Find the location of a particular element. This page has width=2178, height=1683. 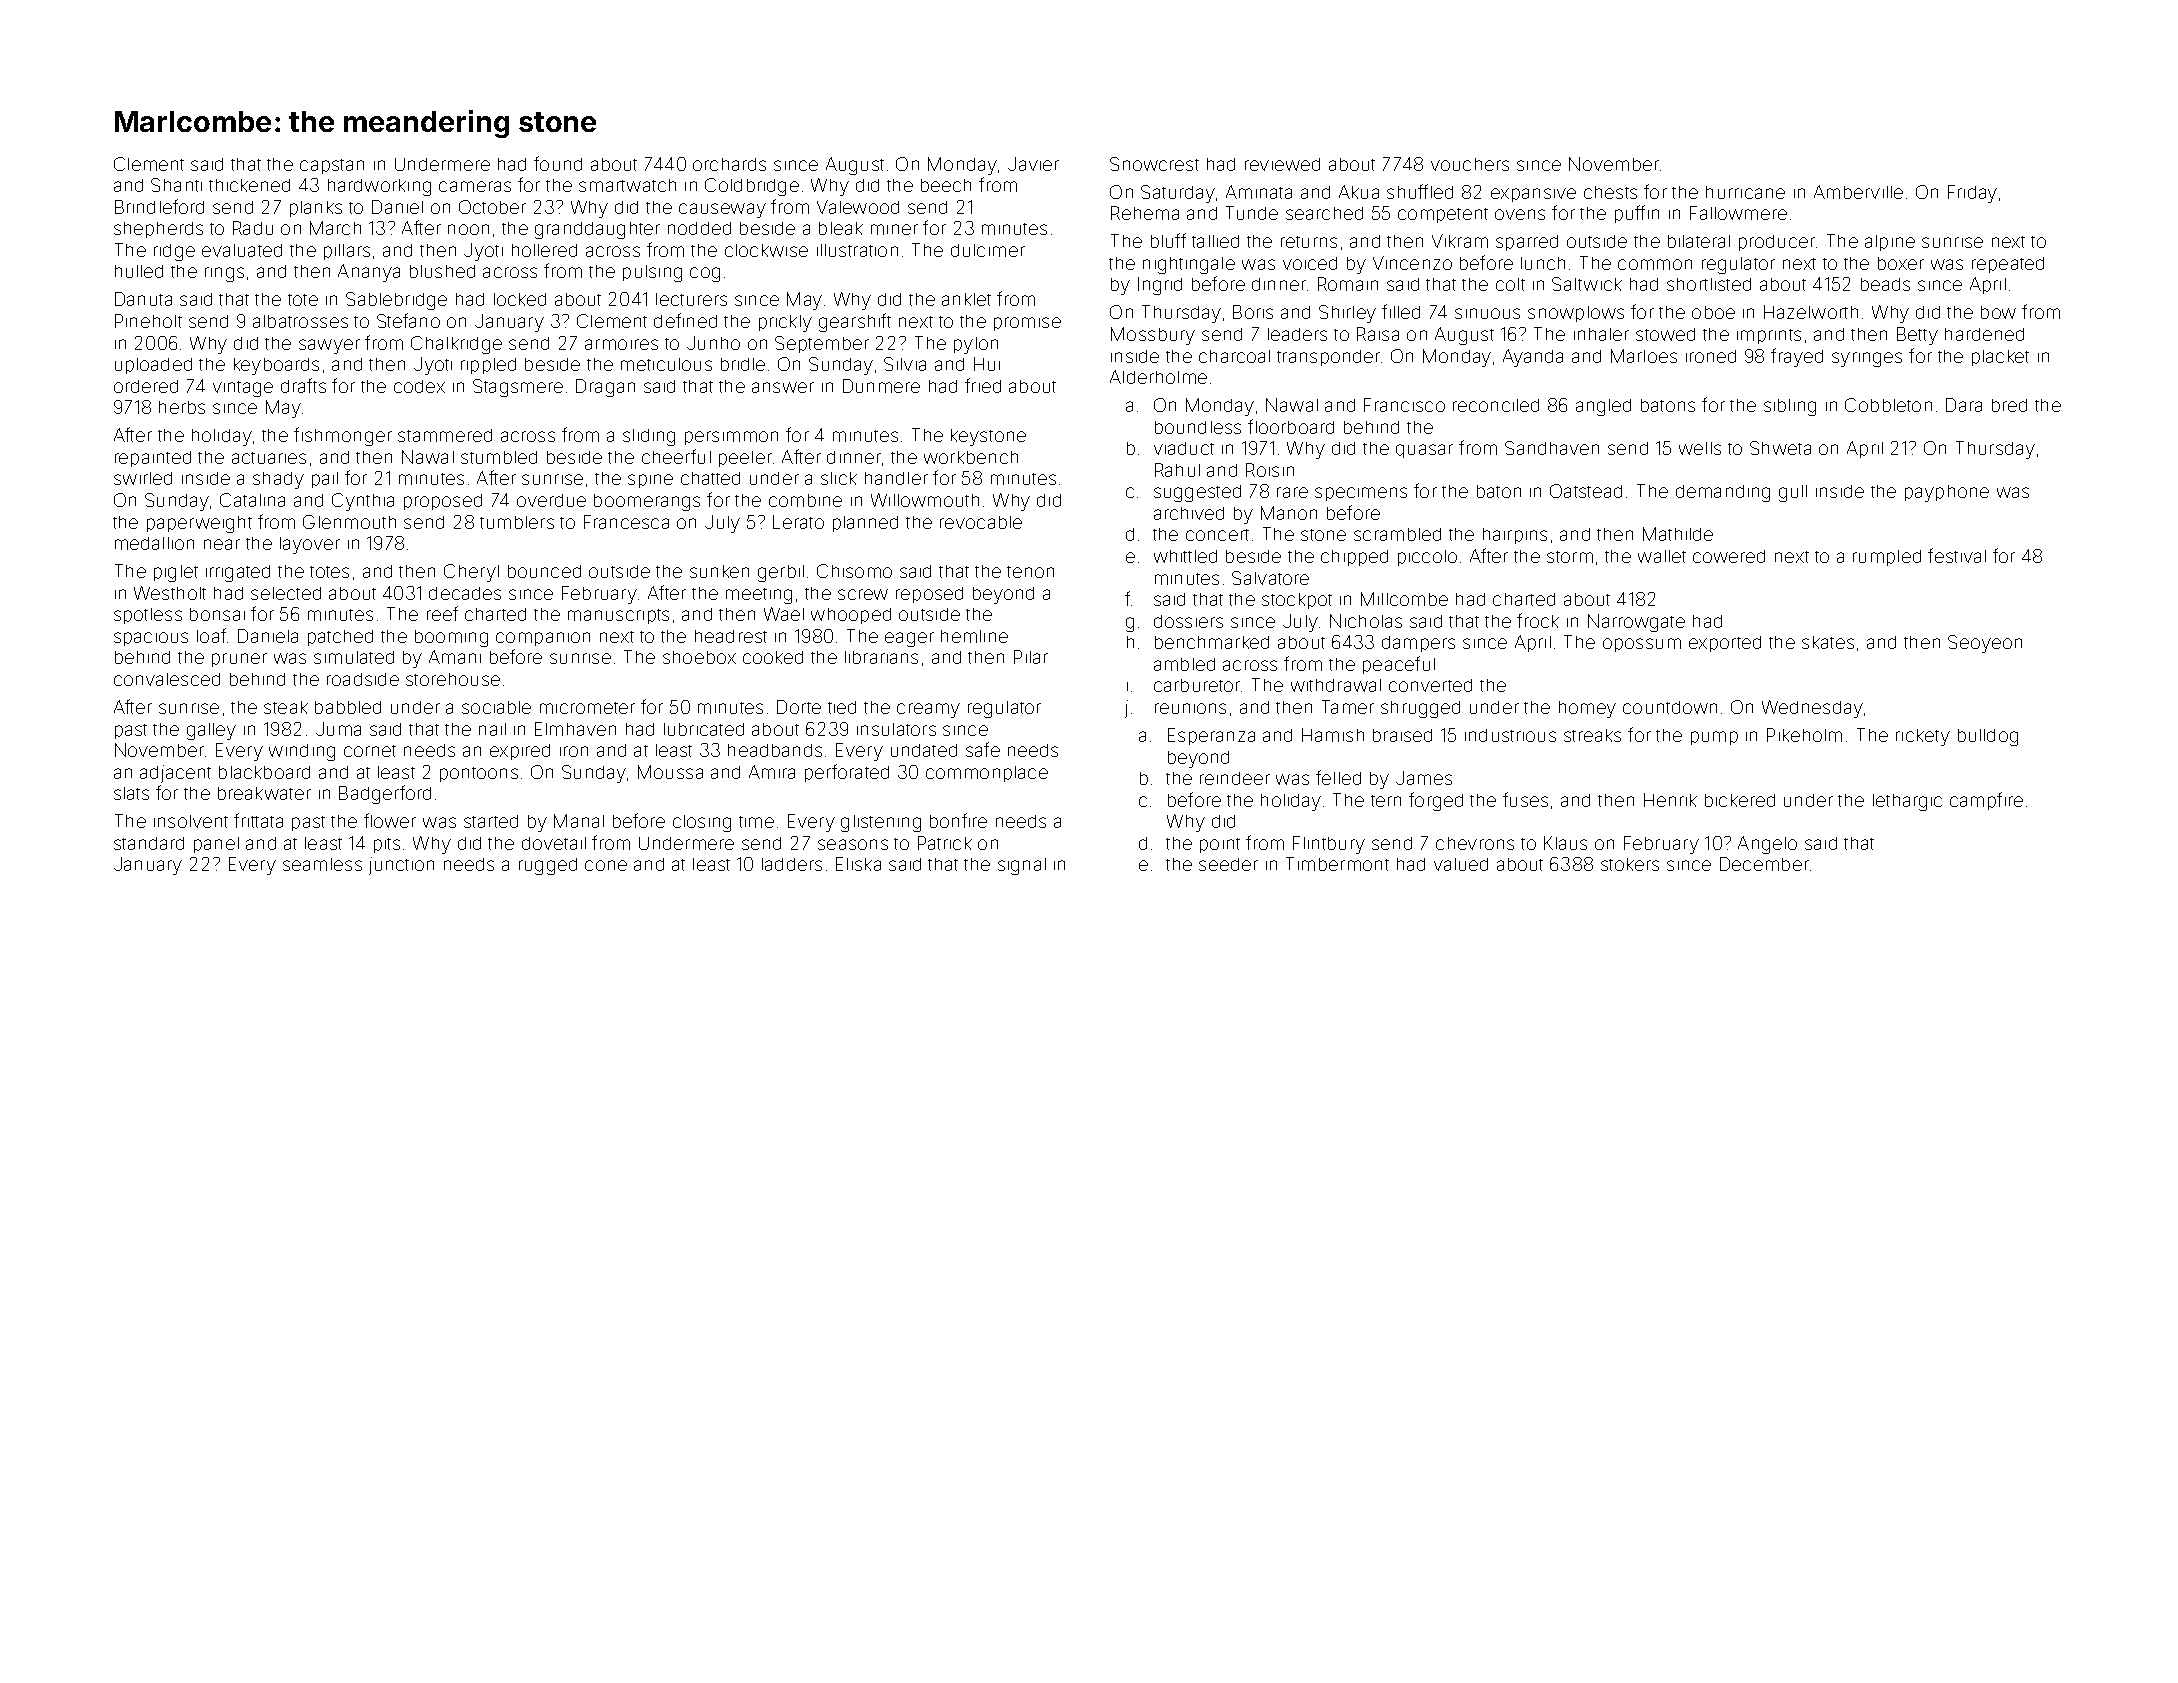

bred is located at coordinates (2009, 405).
